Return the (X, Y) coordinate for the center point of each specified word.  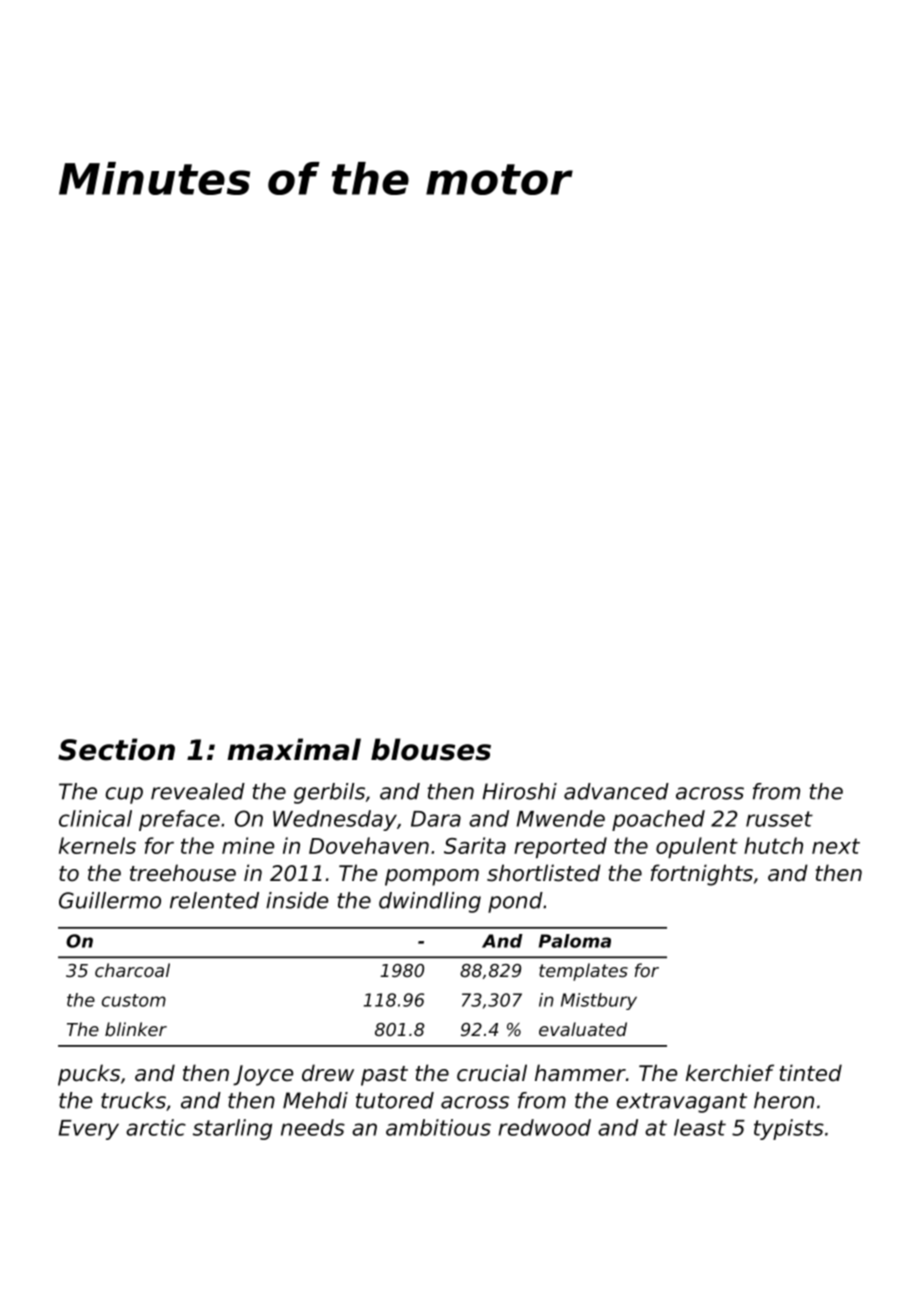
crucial (492, 1073)
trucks (133, 1100)
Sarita (475, 845)
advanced (616, 791)
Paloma (575, 941)
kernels (97, 845)
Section (116, 749)
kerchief (730, 1073)
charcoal (132, 970)
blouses (431, 749)
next (836, 846)
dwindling (430, 902)
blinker (136, 1029)
